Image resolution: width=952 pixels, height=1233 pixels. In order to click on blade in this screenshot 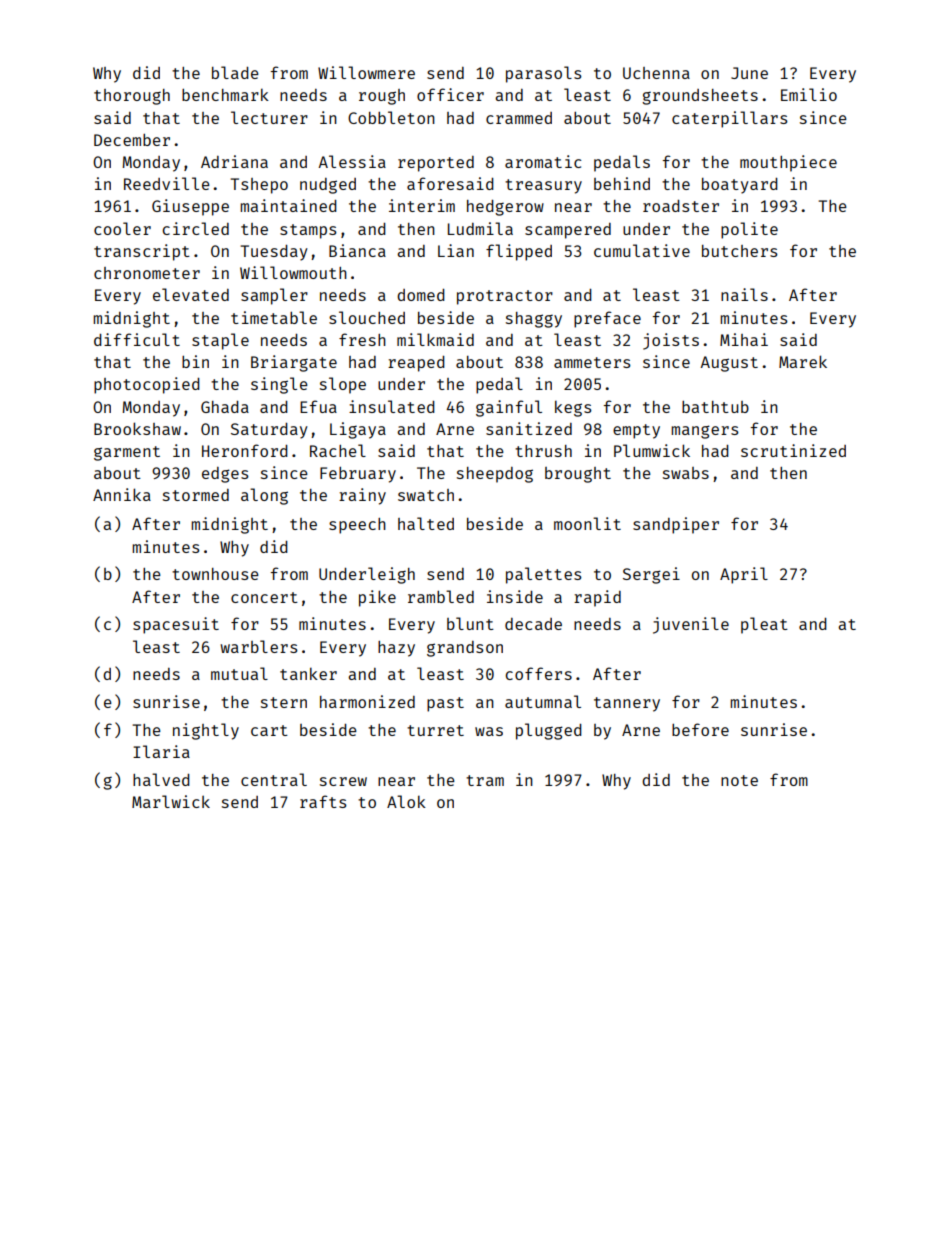, I will do `click(235, 72)`.
